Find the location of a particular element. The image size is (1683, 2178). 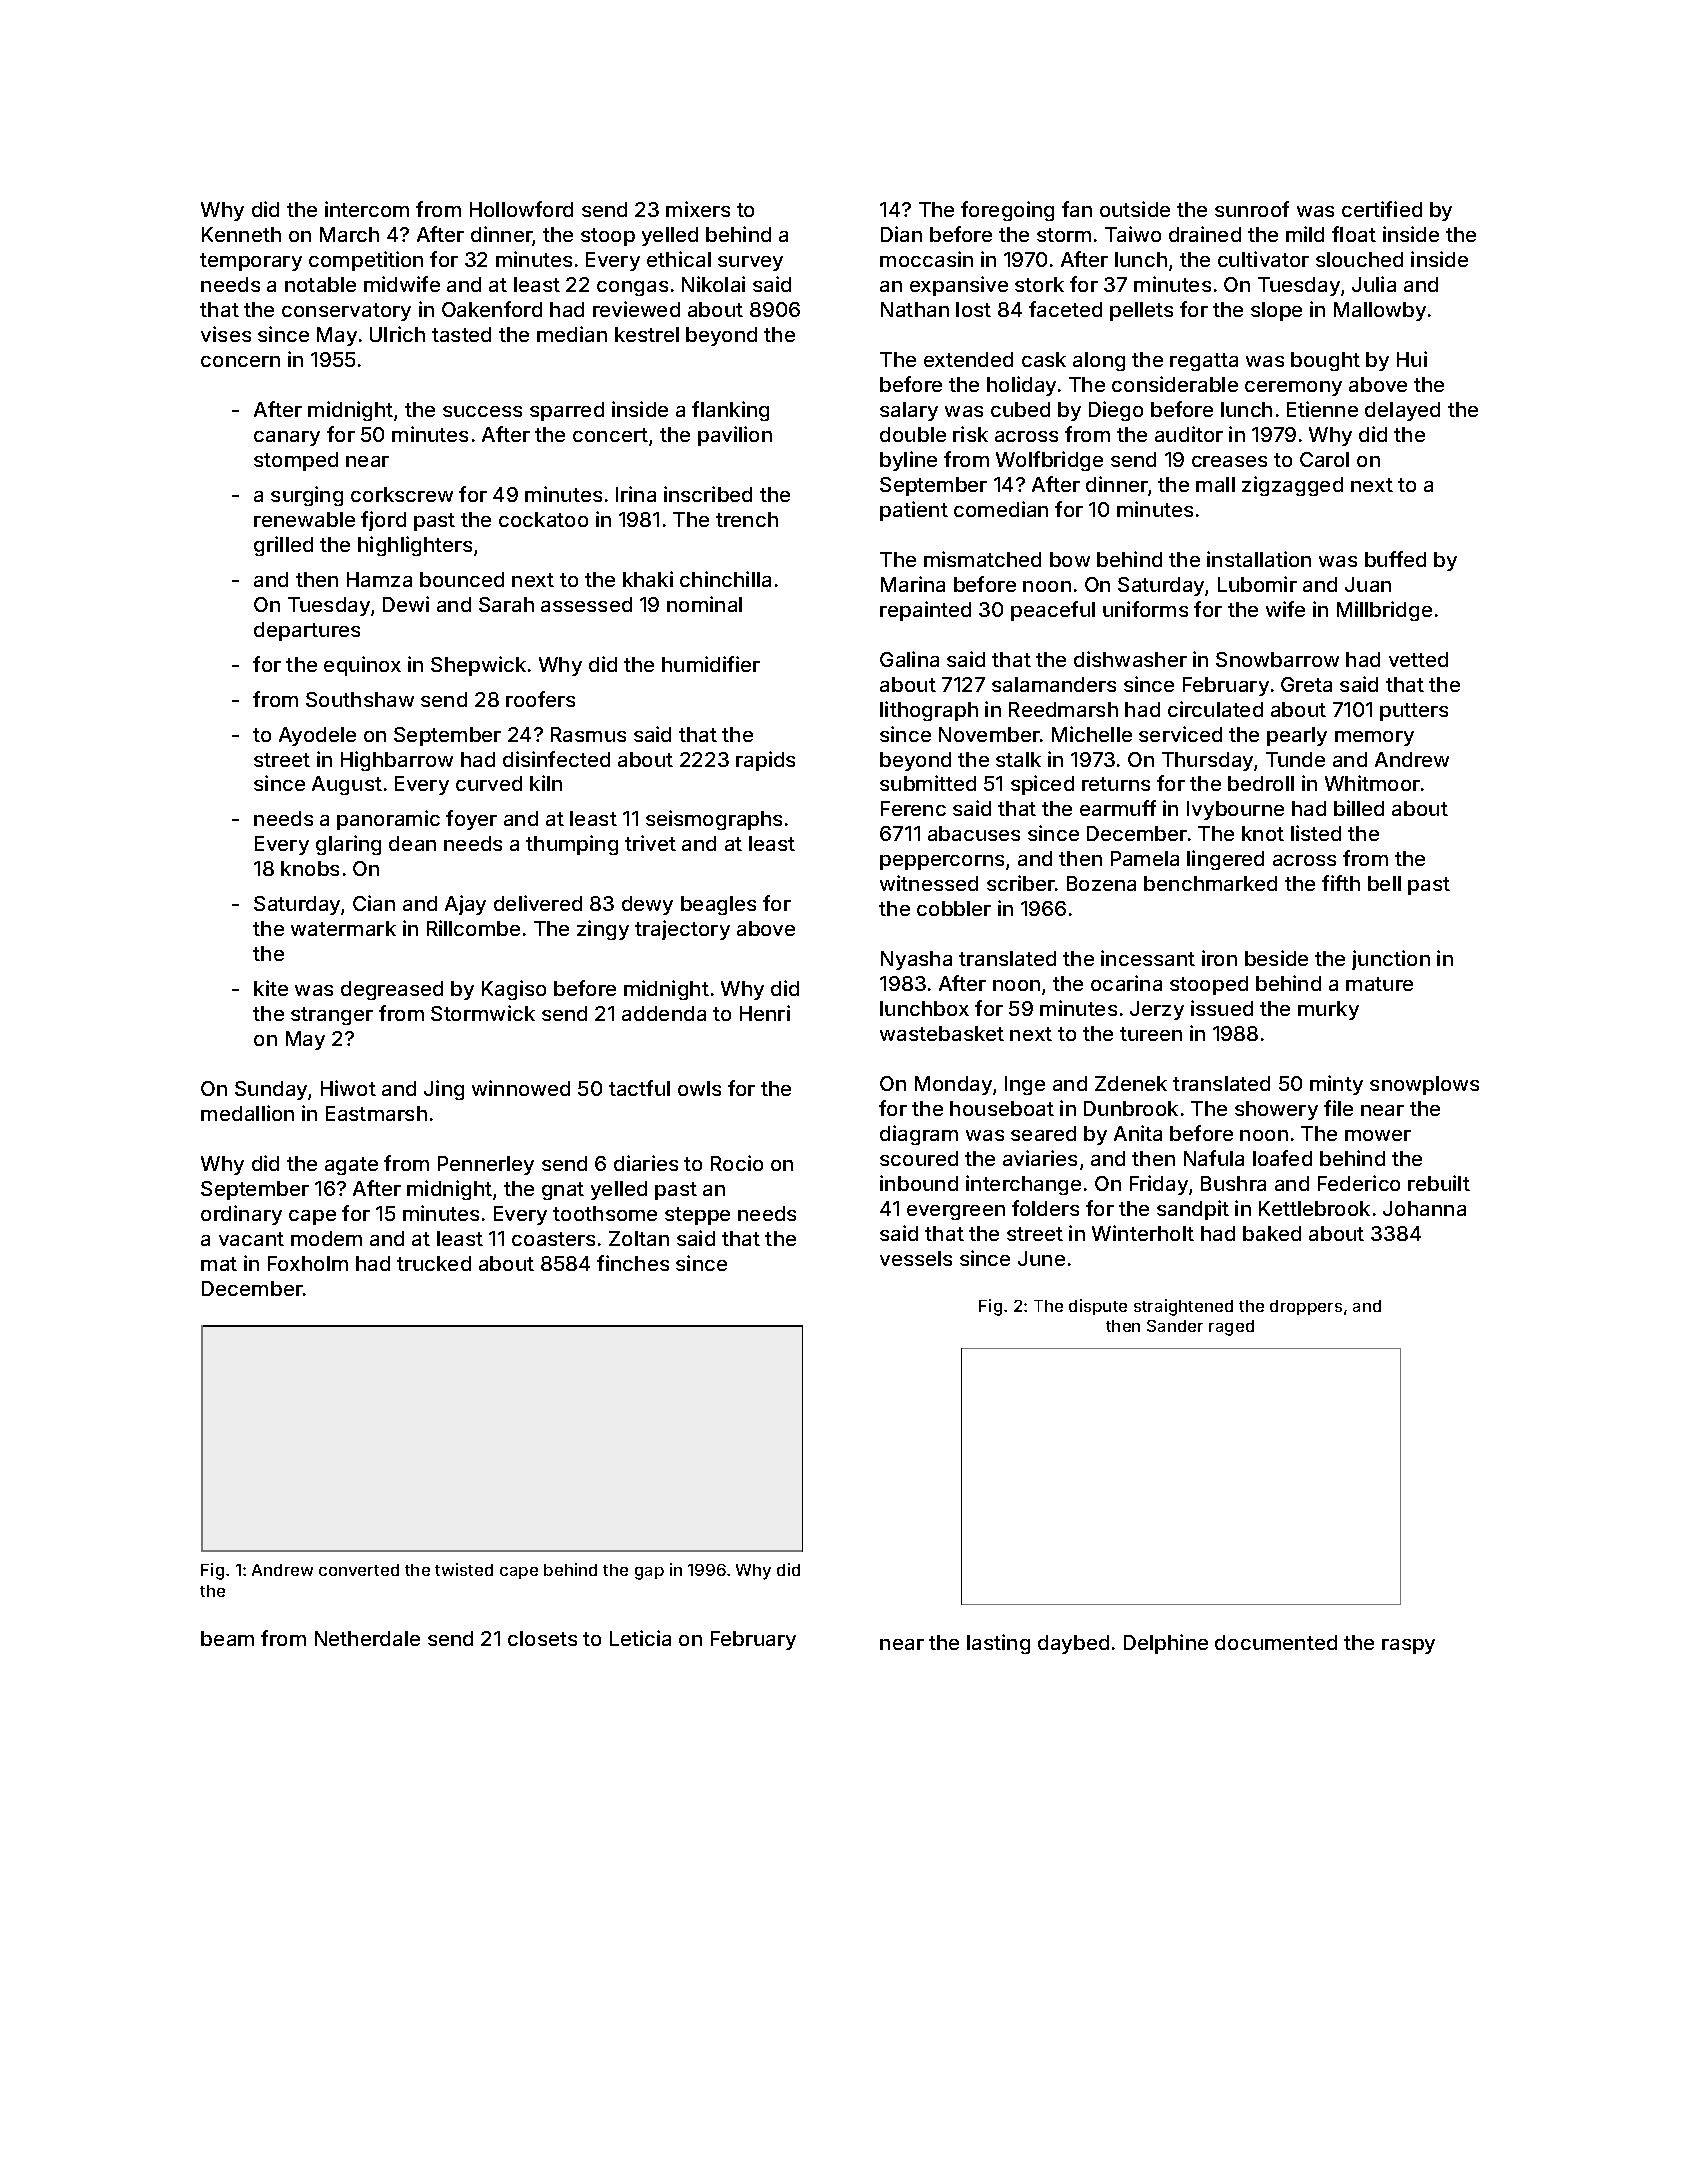

vacant is located at coordinates (251, 1239).
